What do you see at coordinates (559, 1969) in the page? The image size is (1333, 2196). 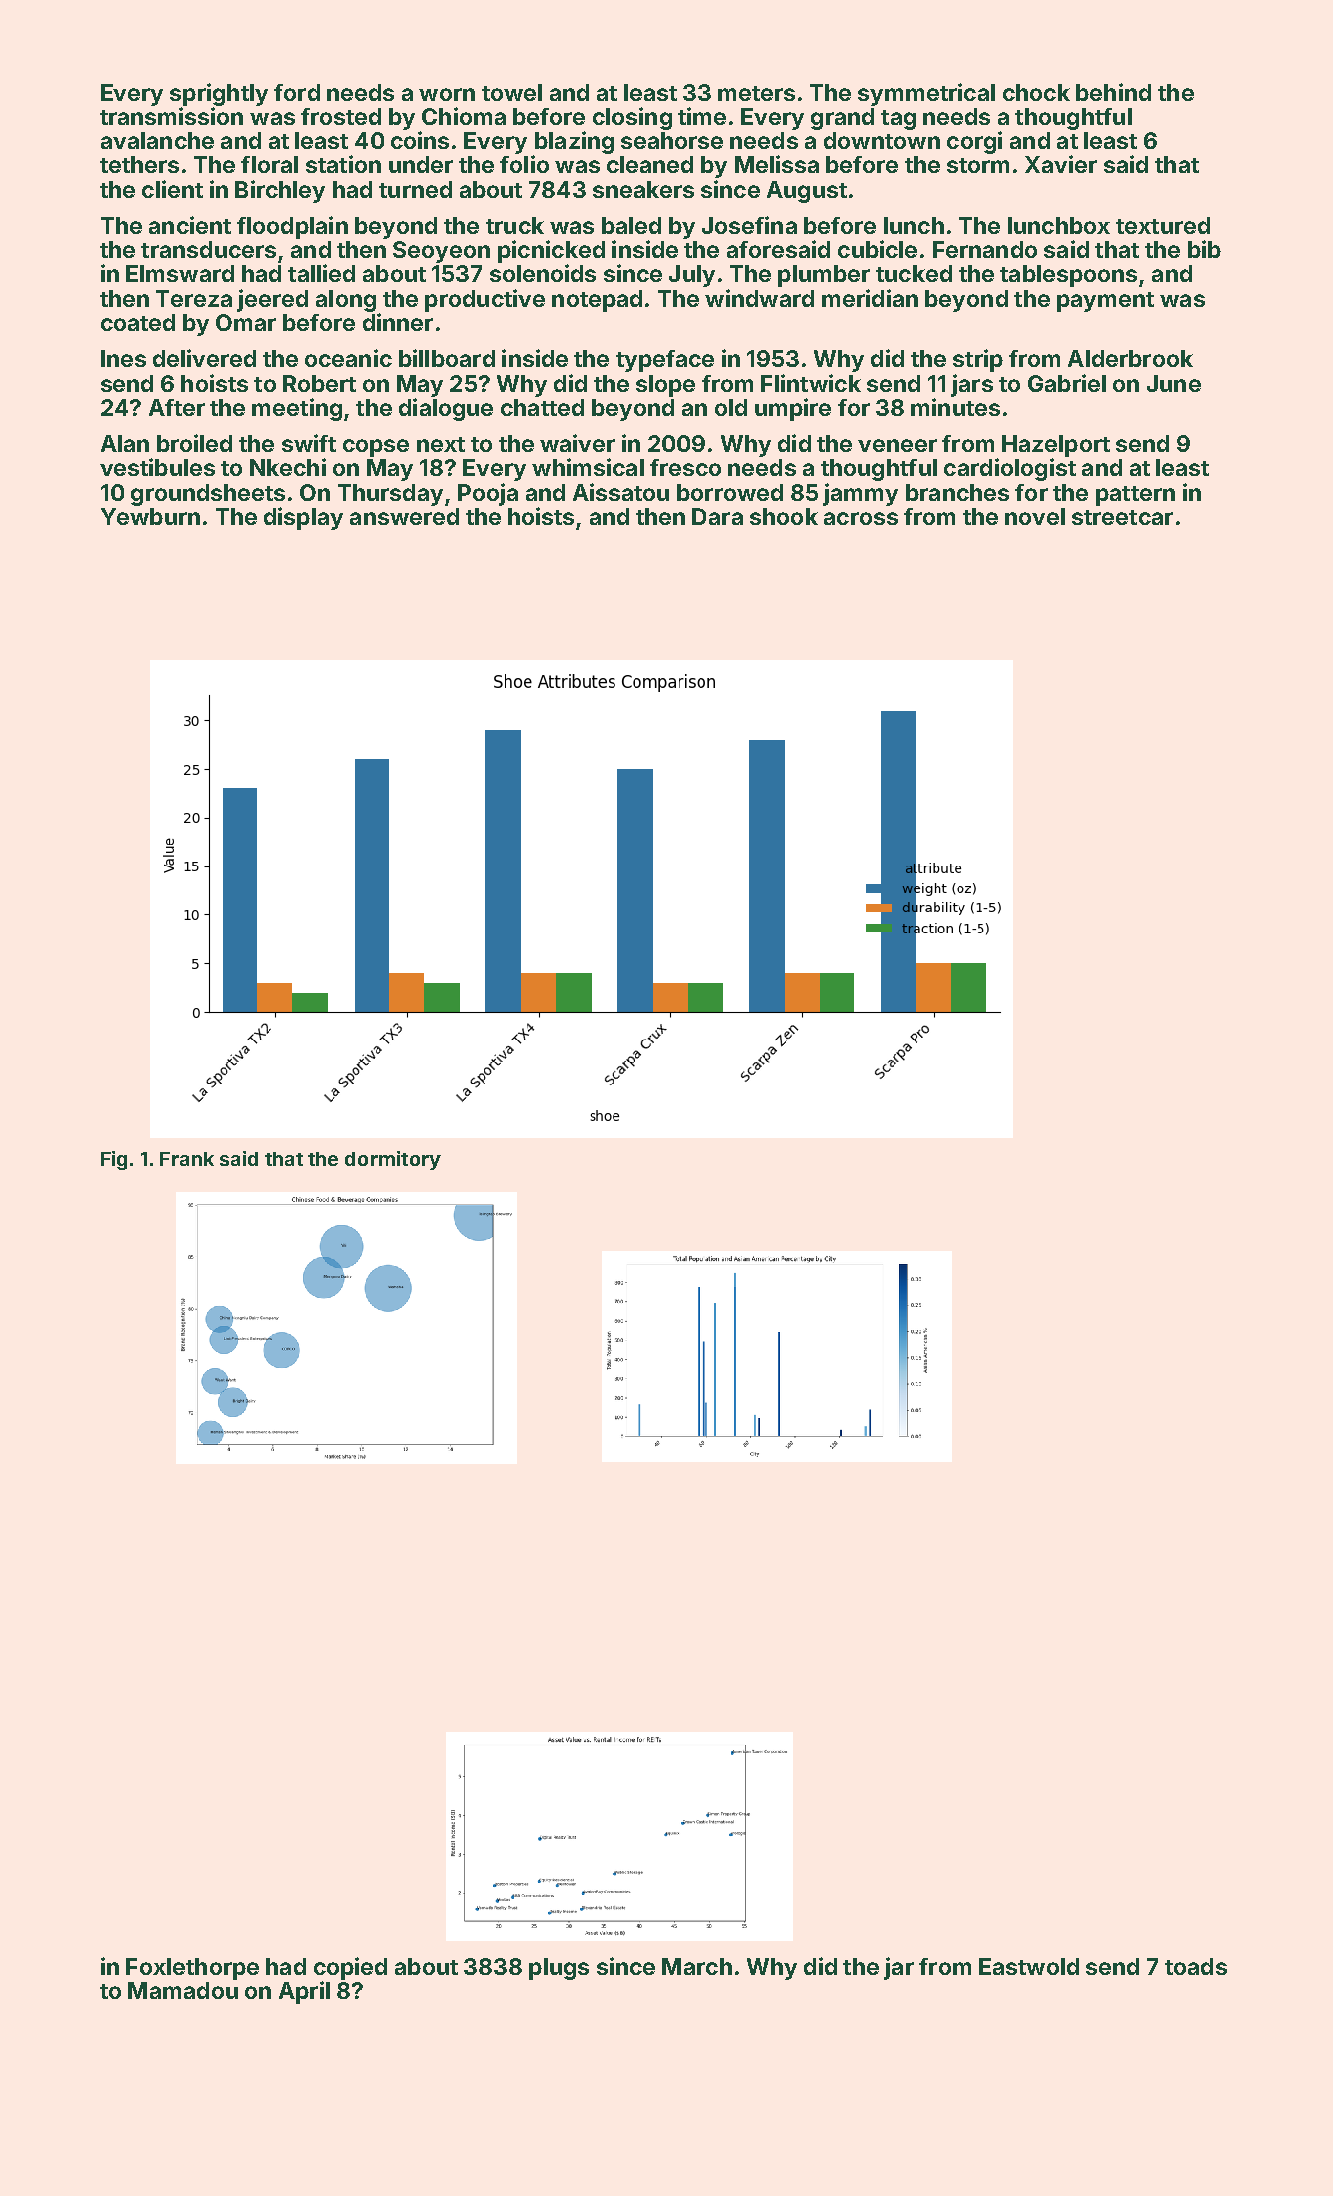 I see `plugs` at bounding box center [559, 1969].
